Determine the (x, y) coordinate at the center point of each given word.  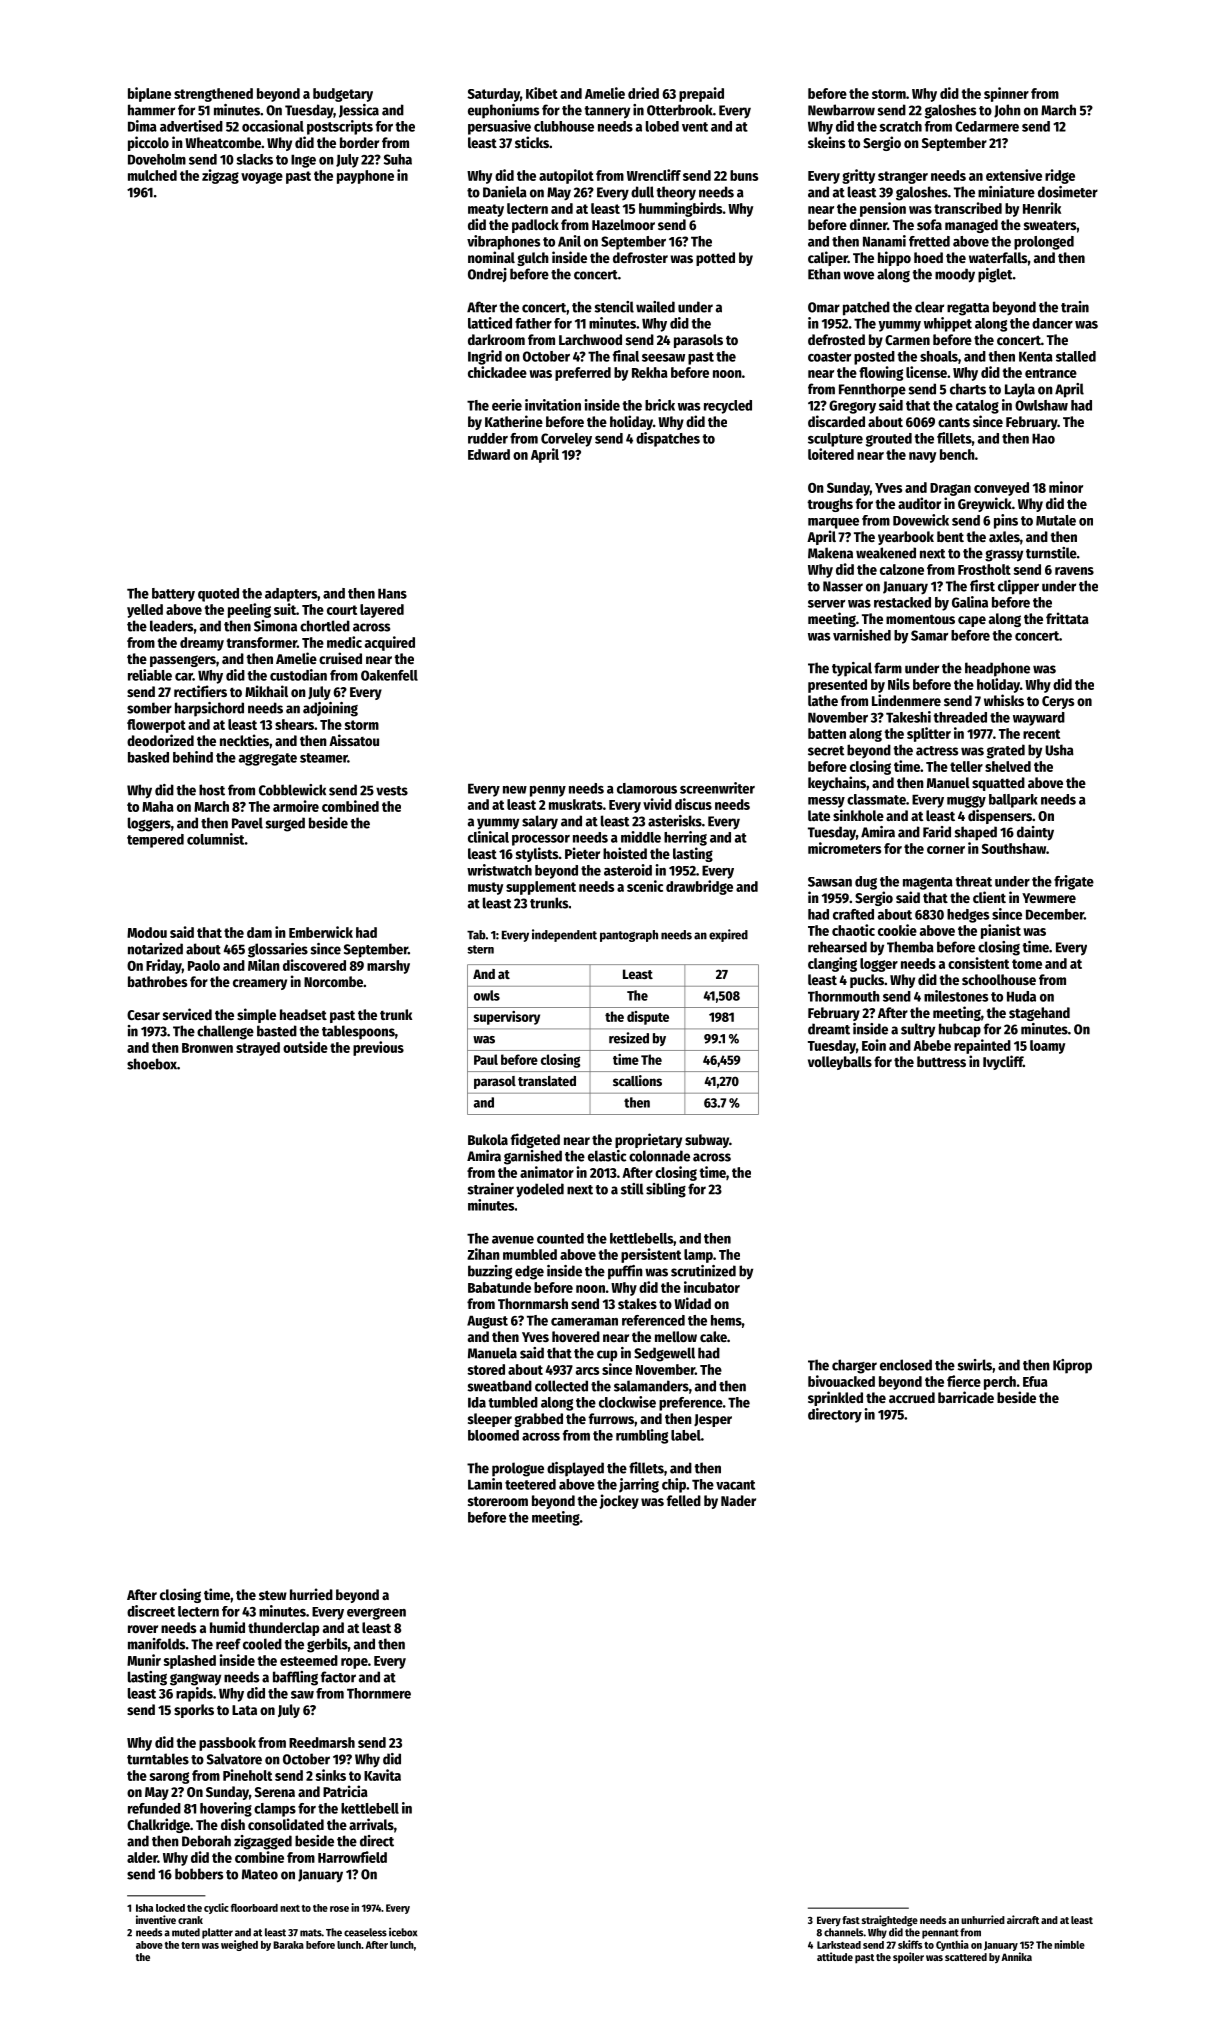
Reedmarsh (322, 1742)
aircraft (1023, 1919)
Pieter (582, 853)
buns (744, 175)
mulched (152, 175)
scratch (900, 126)
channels (844, 1932)
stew (273, 1595)
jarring (639, 1485)
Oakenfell (389, 675)
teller (966, 766)
